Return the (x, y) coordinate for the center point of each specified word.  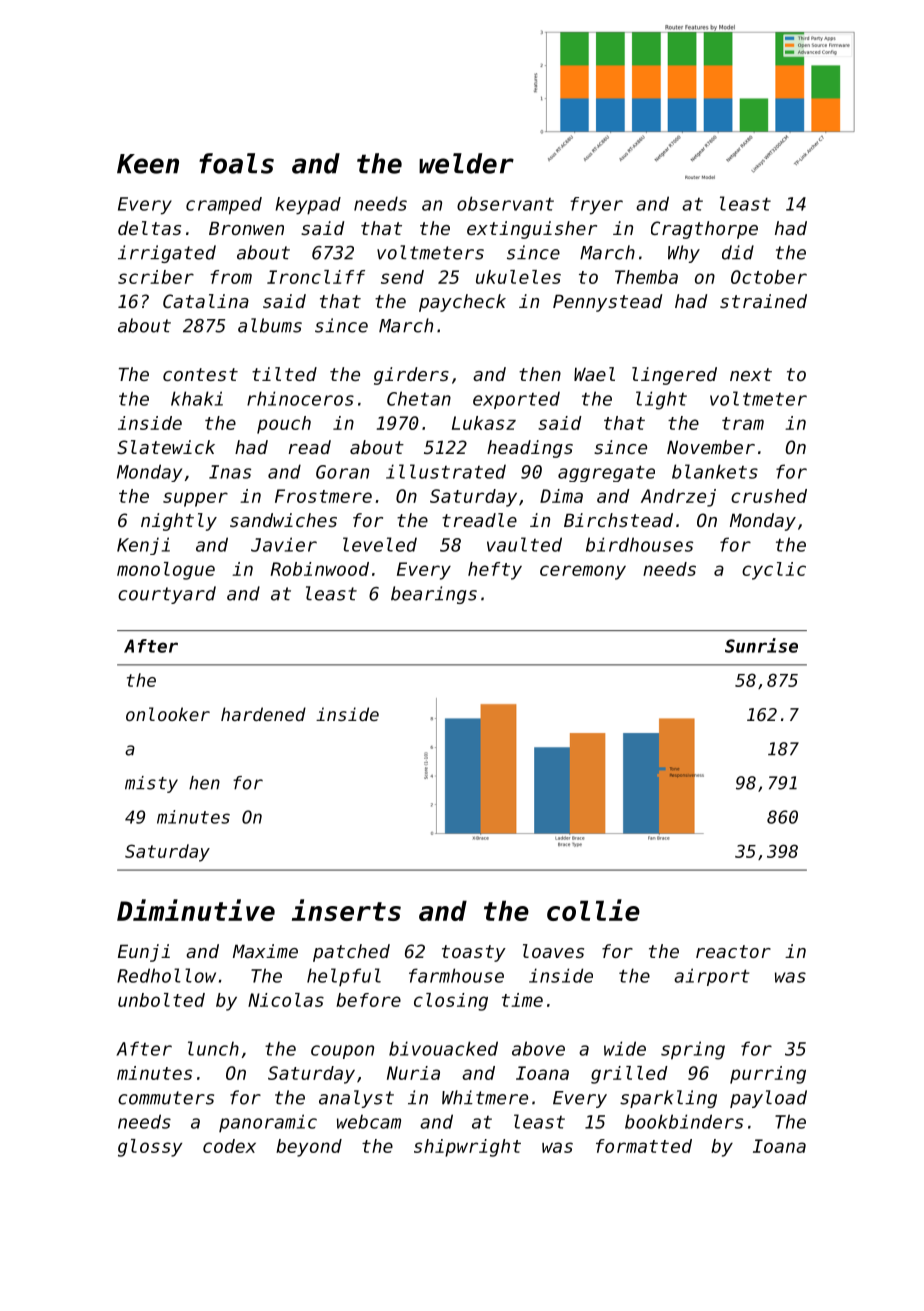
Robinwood (320, 569)
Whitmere (485, 1097)
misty (151, 784)
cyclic (774, 571)
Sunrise (761, 645)
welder (466, 163)
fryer (596, 206)
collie (593, 910)
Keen (148, 164)
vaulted (524, 544)
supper (195, 499)
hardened (263, 714)
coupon (342, 1052)
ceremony (583, 572)
